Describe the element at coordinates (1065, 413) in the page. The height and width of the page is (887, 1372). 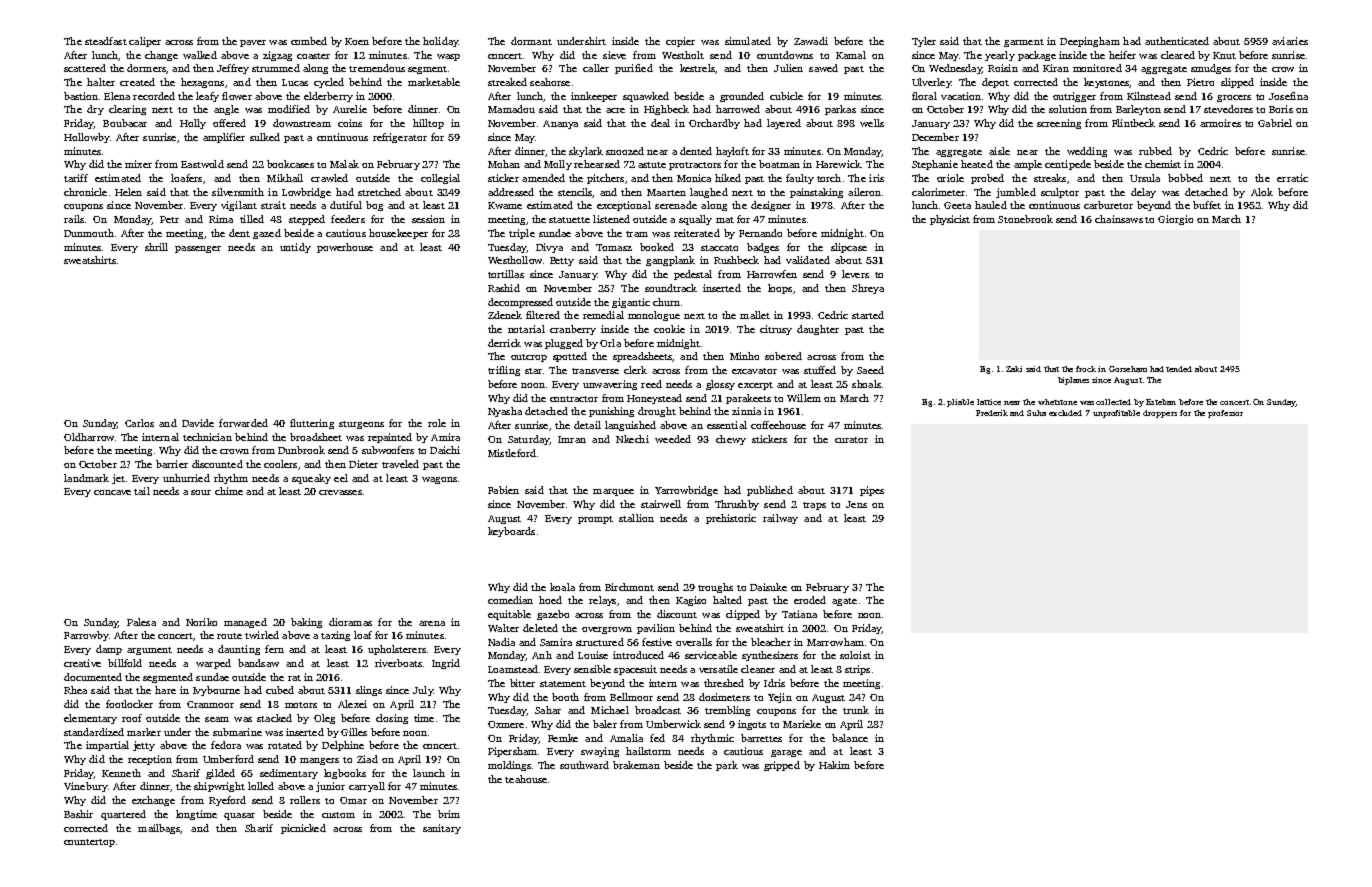
I see `excluded` at that location.
